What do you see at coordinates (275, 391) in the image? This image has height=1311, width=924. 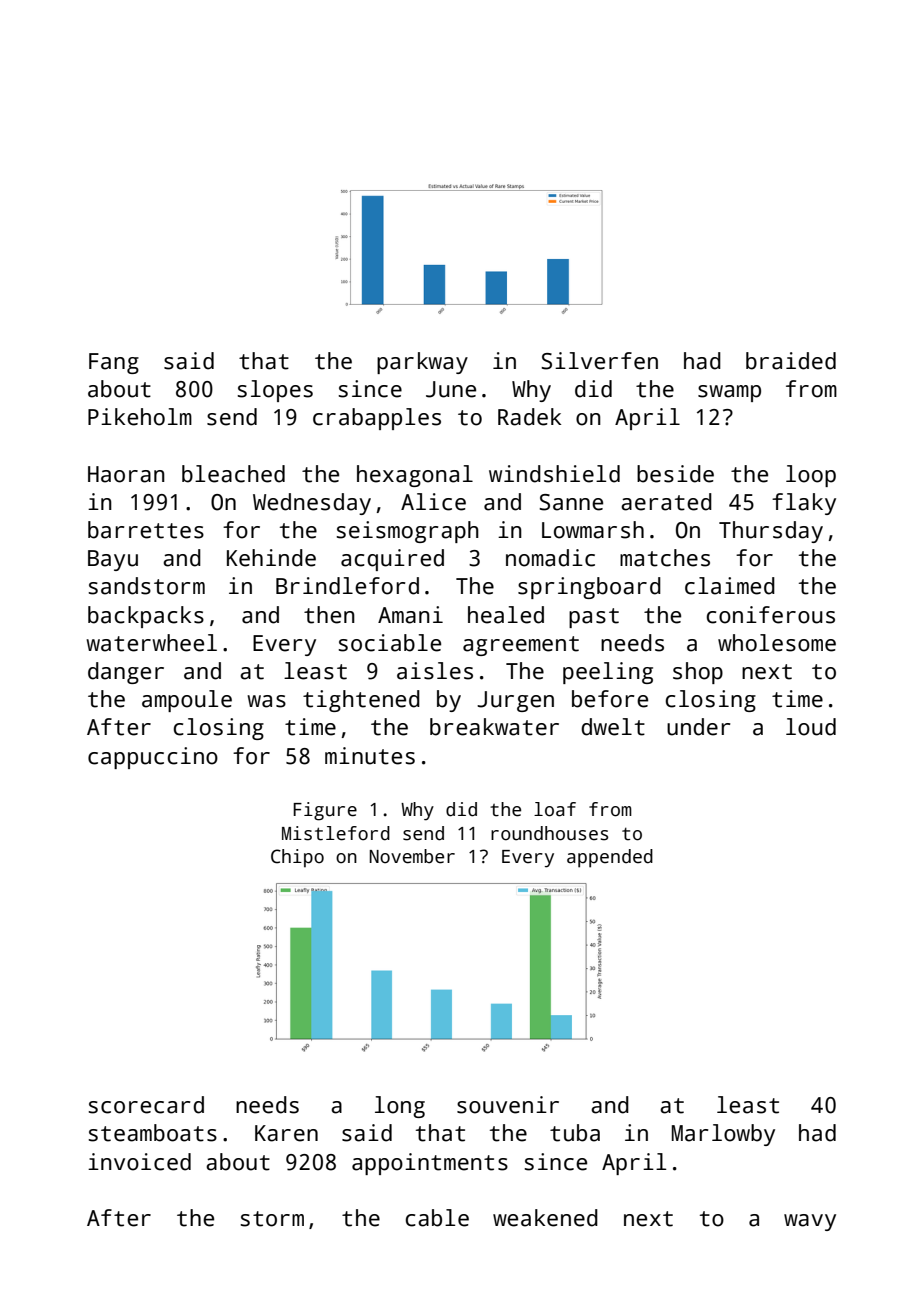 I see `slopes` at bounding box center [275, 391].
